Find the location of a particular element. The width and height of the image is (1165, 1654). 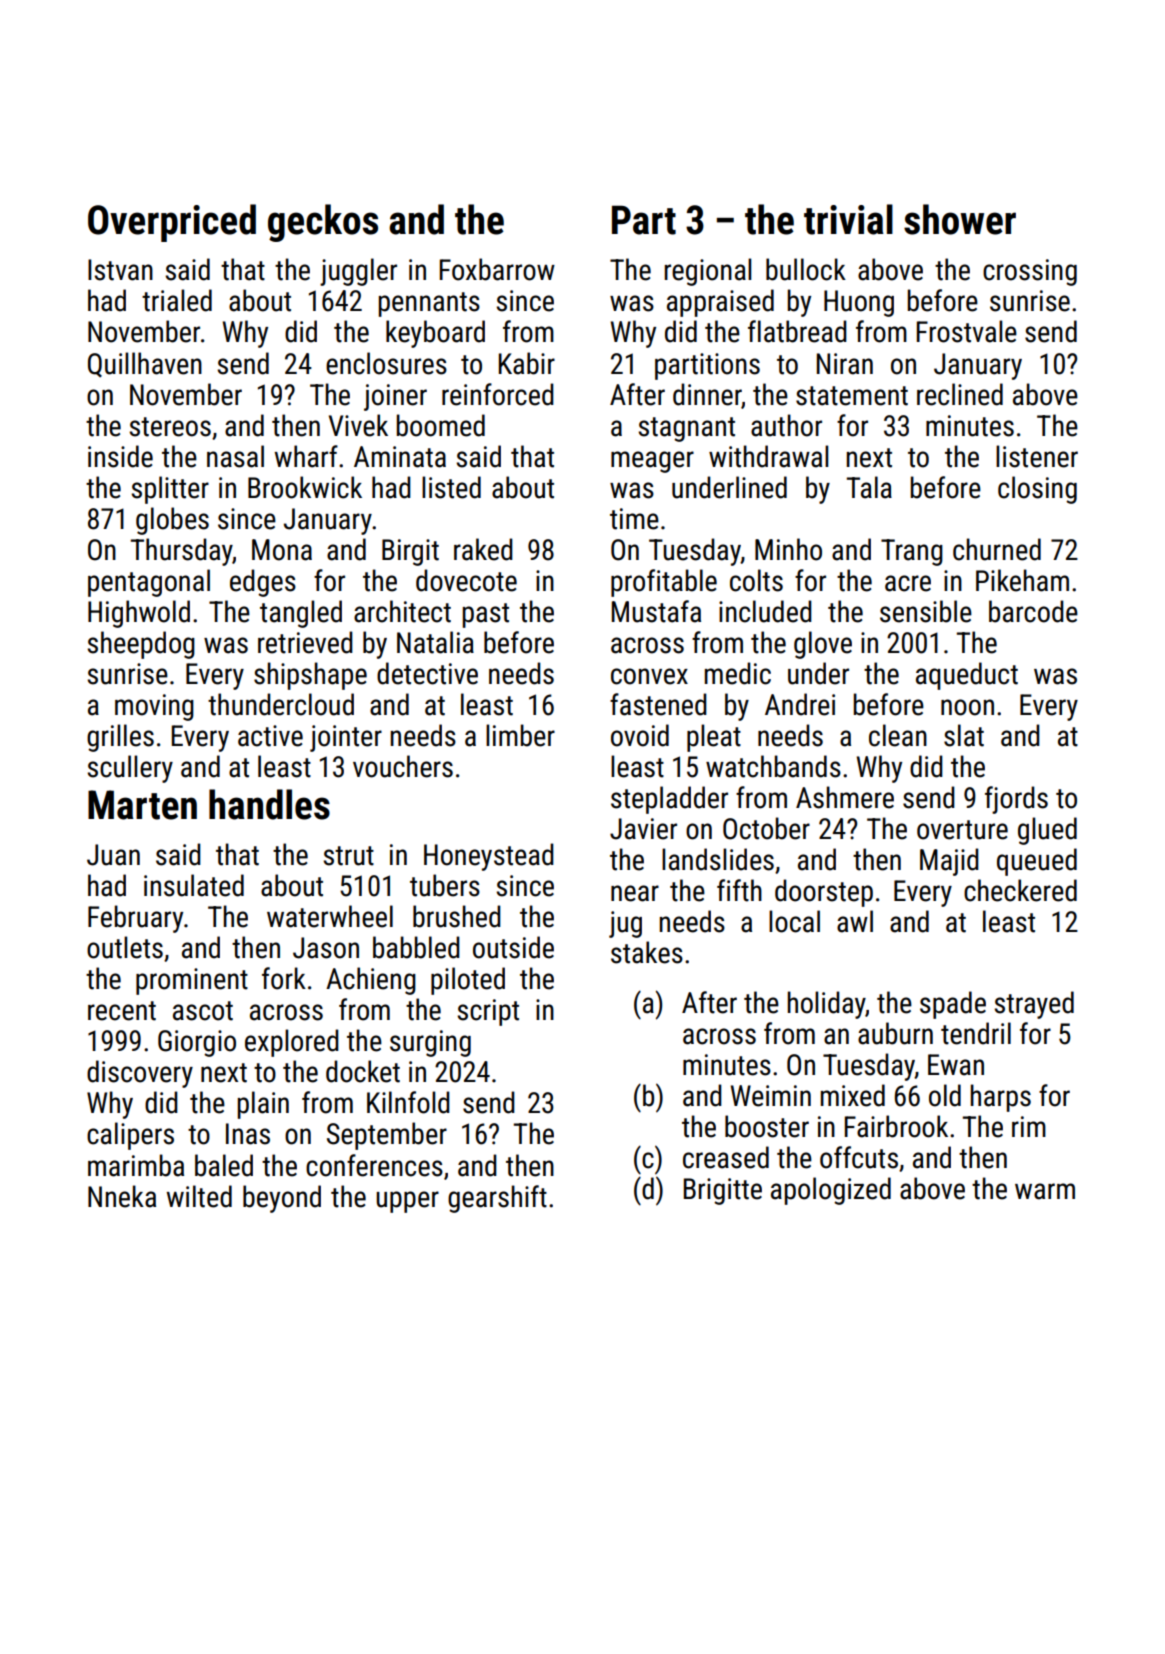

gearshift is located at coordinates (497, 1199).
